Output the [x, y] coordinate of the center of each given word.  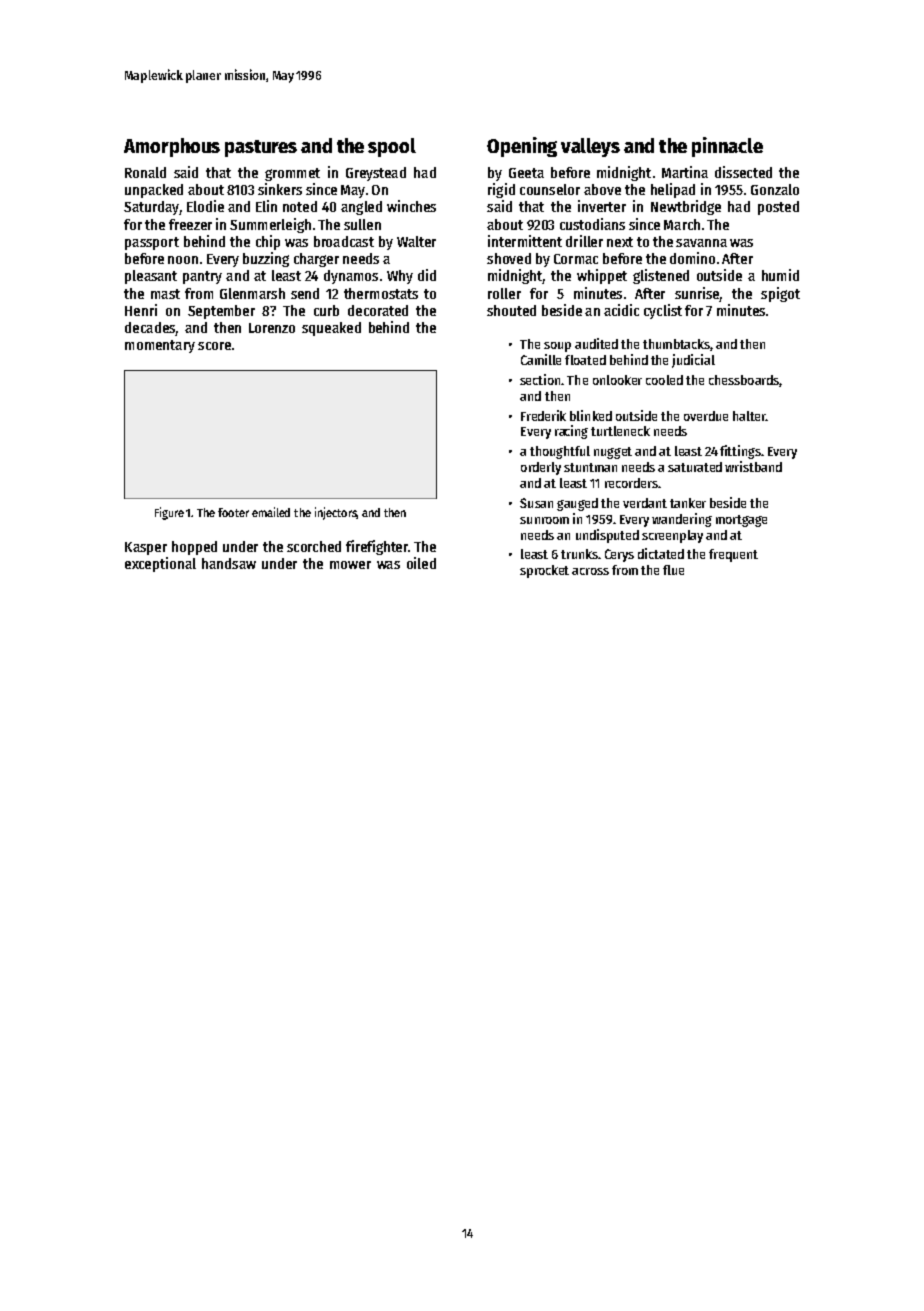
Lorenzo [272, 328]
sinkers [280, 189]
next [620, 242]
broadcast [344, 241]
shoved [509, 258]
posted [778, 208]
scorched [314, 546]
